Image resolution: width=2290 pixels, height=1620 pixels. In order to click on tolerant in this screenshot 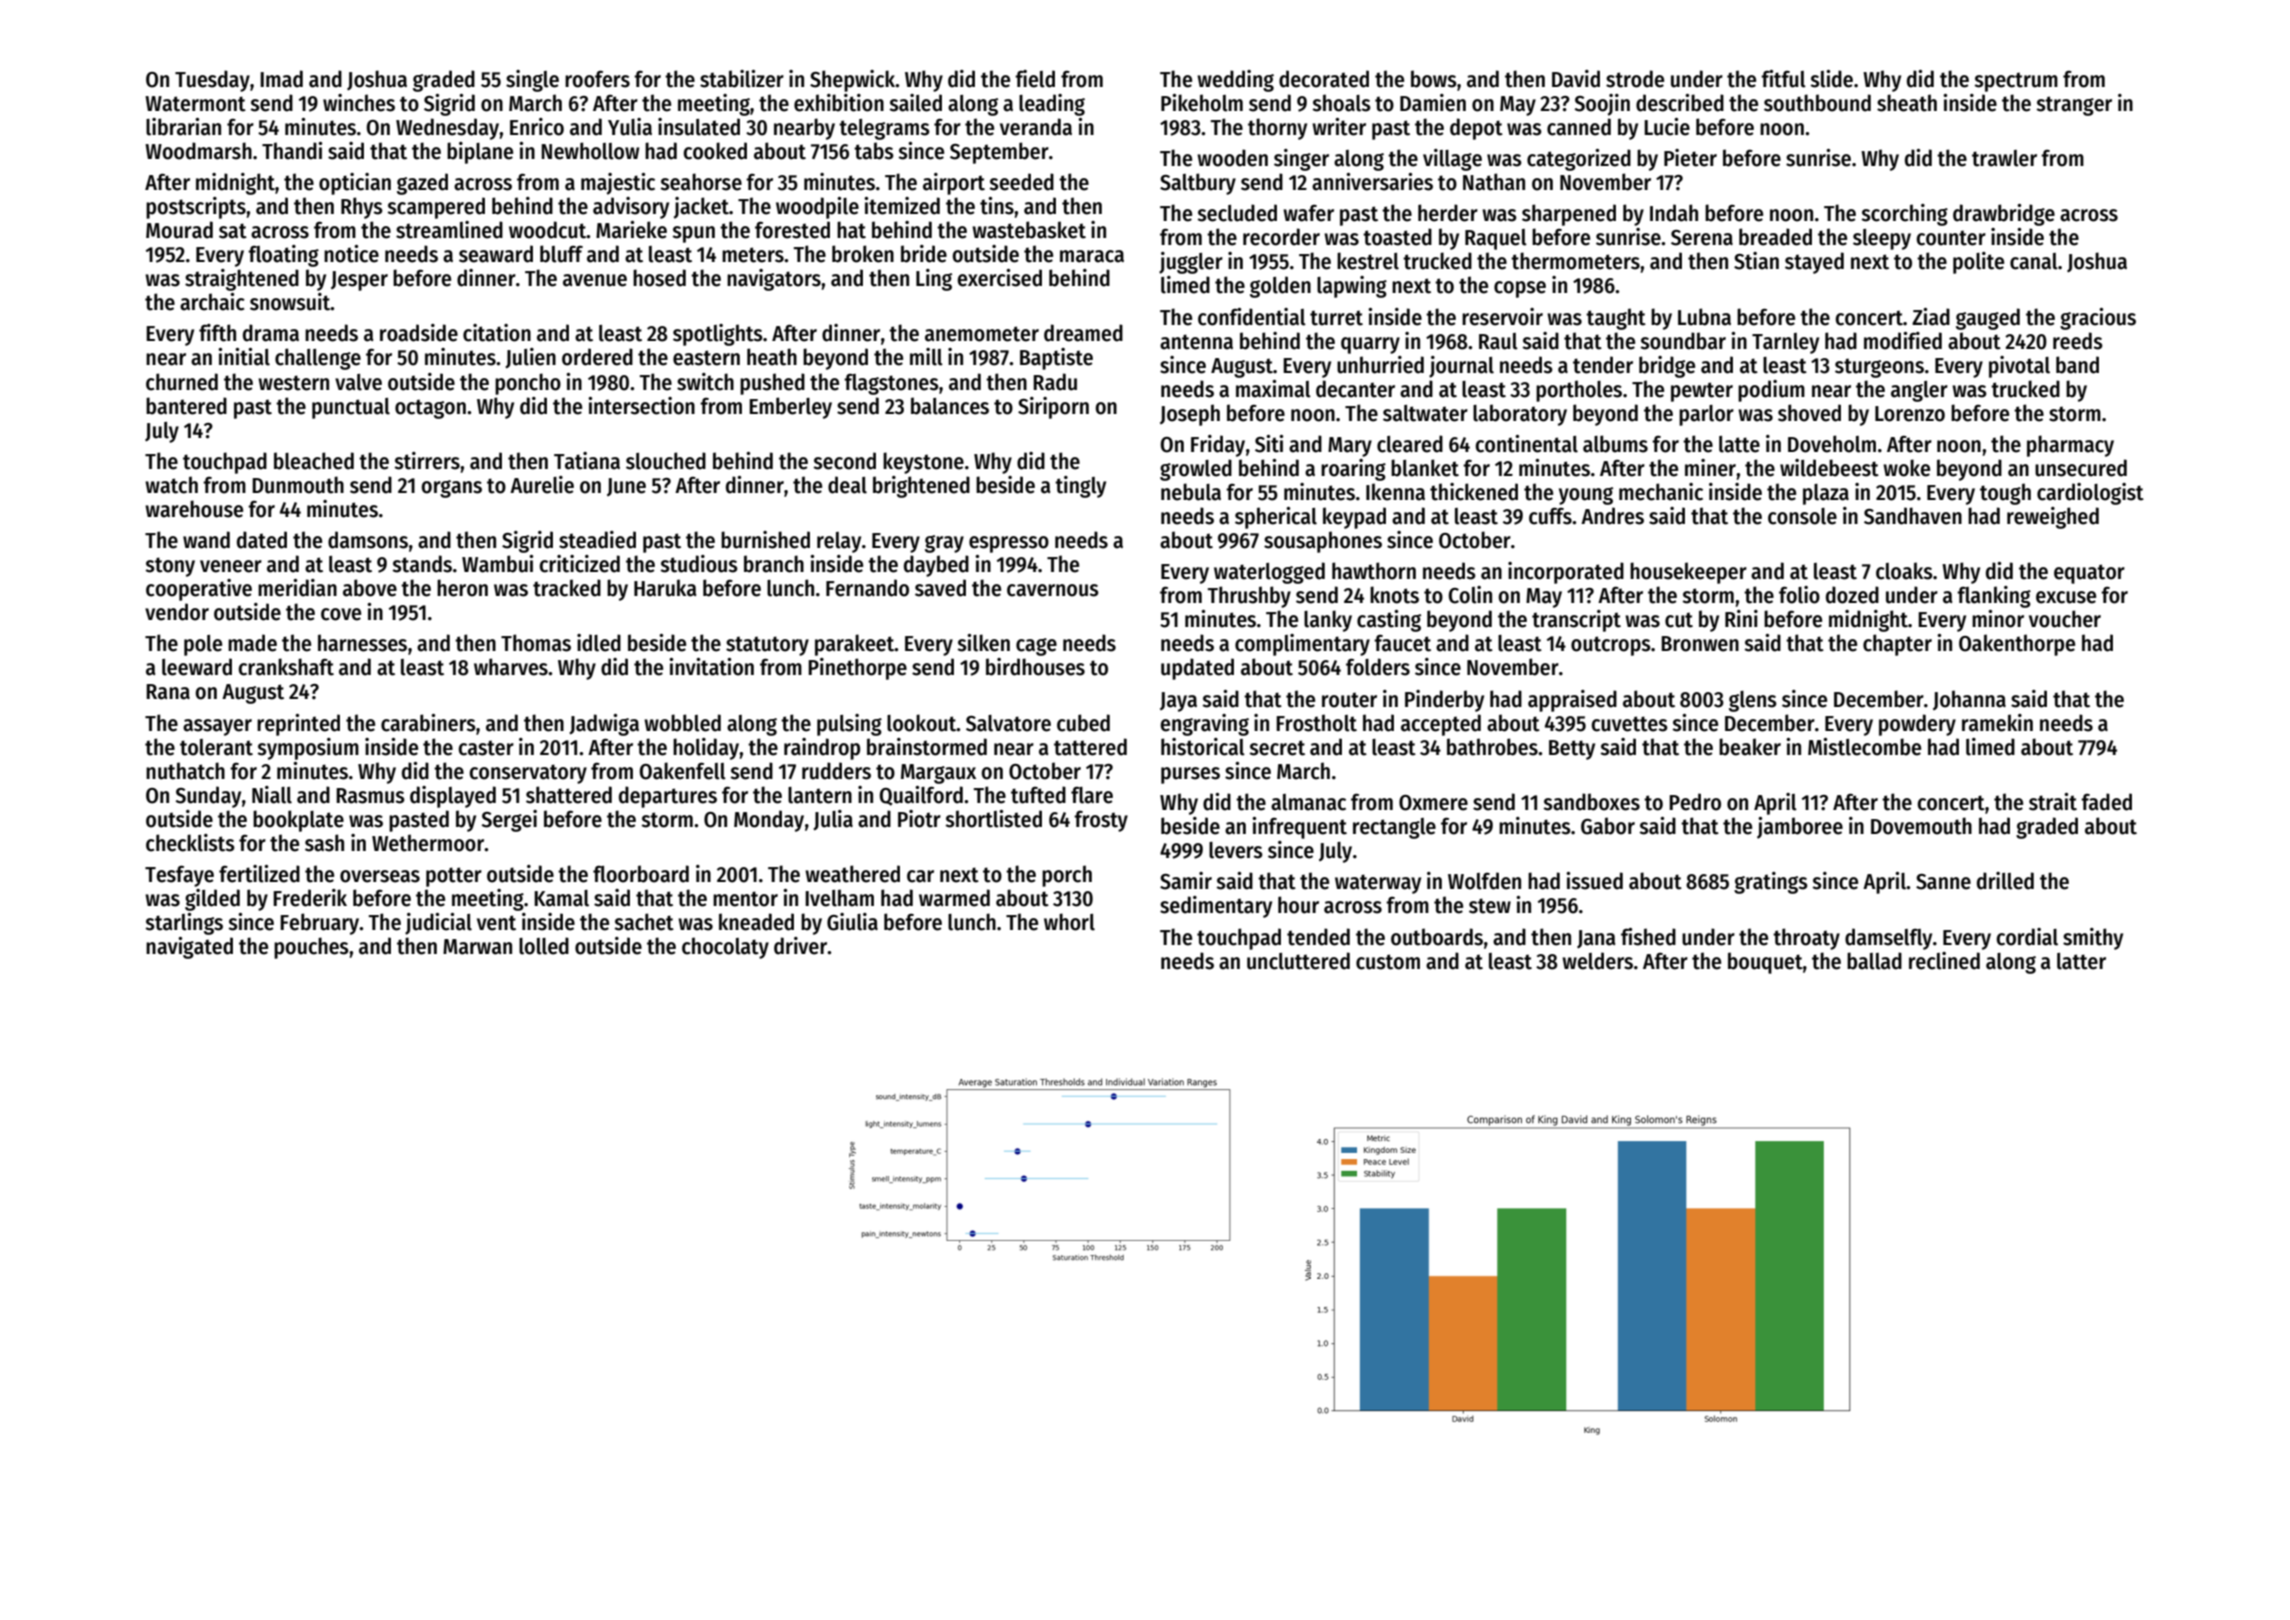, I will do `click(216, 747)`.
